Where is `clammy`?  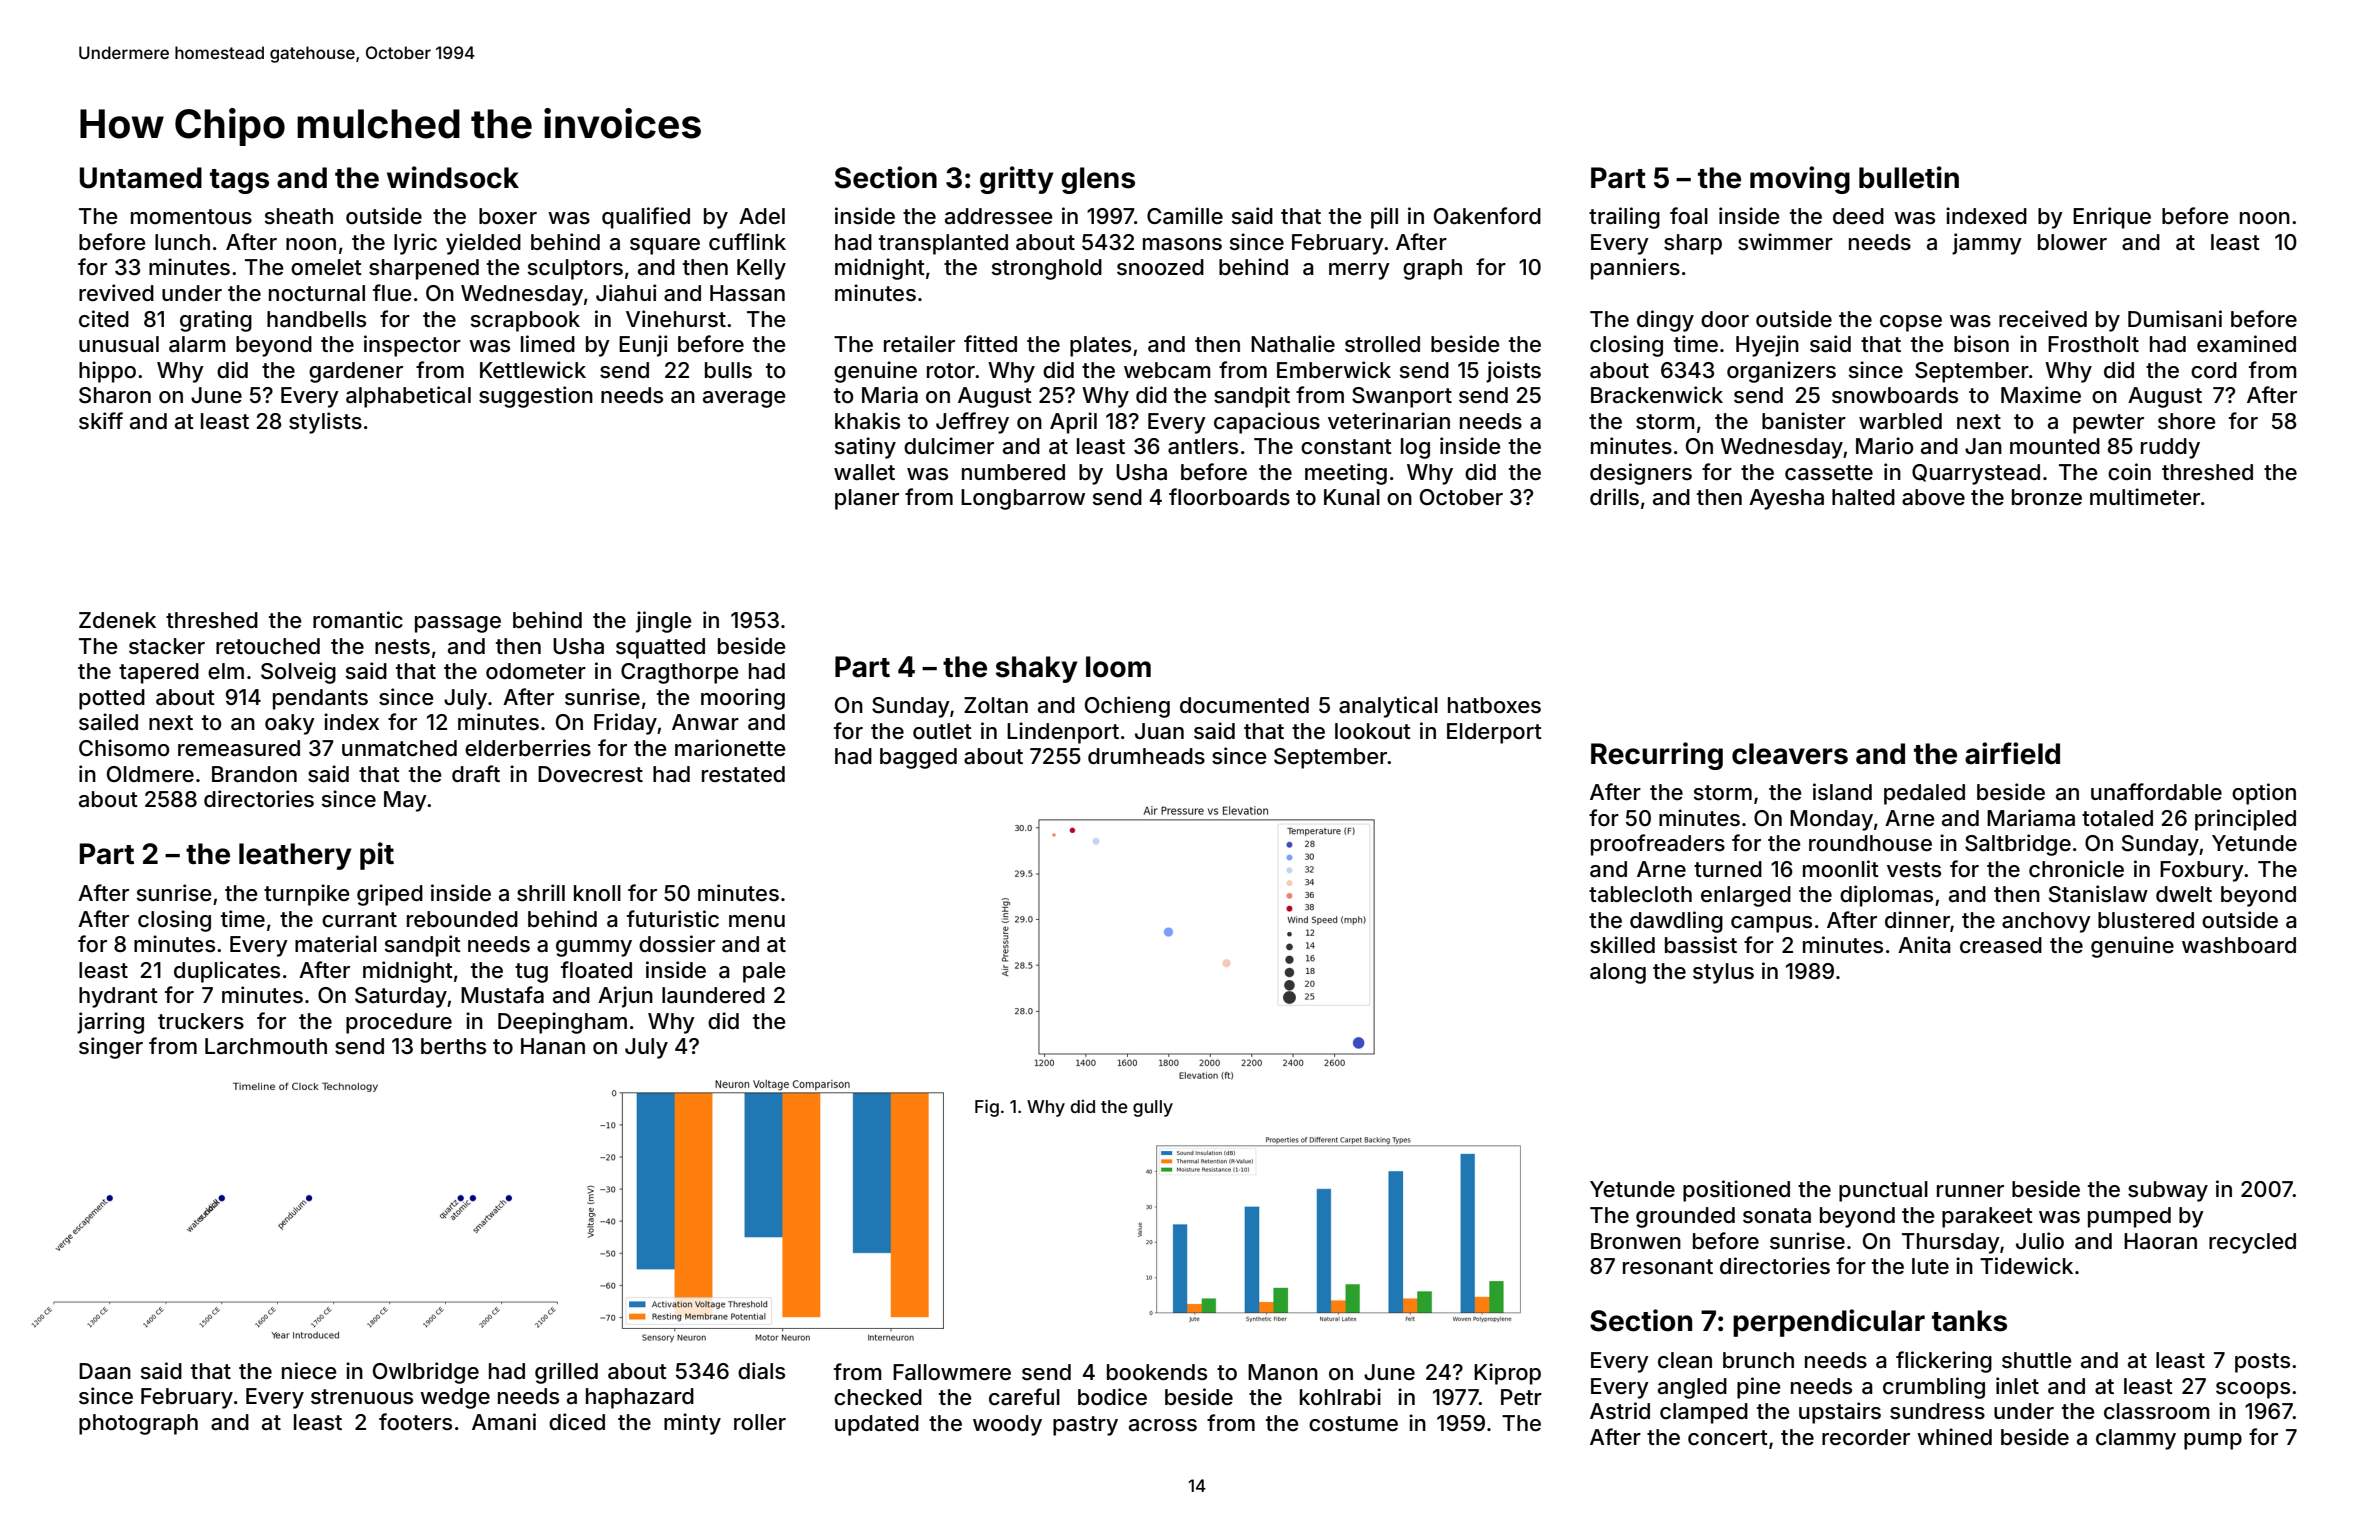 clammy is located at coordinates (2136, 1439).
